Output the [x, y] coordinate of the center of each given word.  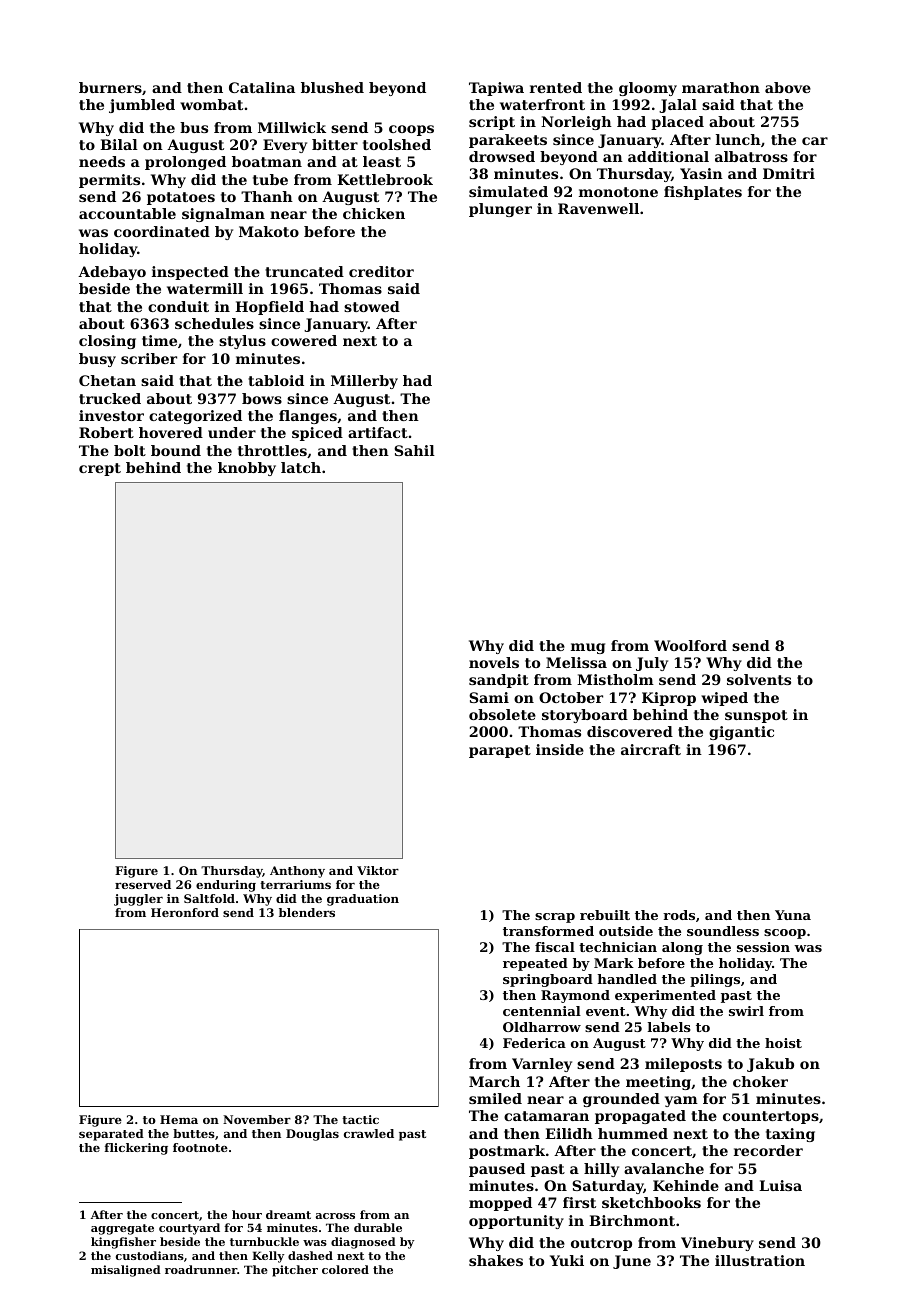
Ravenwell [598, 208]
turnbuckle [264, 1241]
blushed [332, 87]
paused [497, 1170]
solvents [759, 679]
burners [110, 87]
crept [100, 469]
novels [494, 662]
